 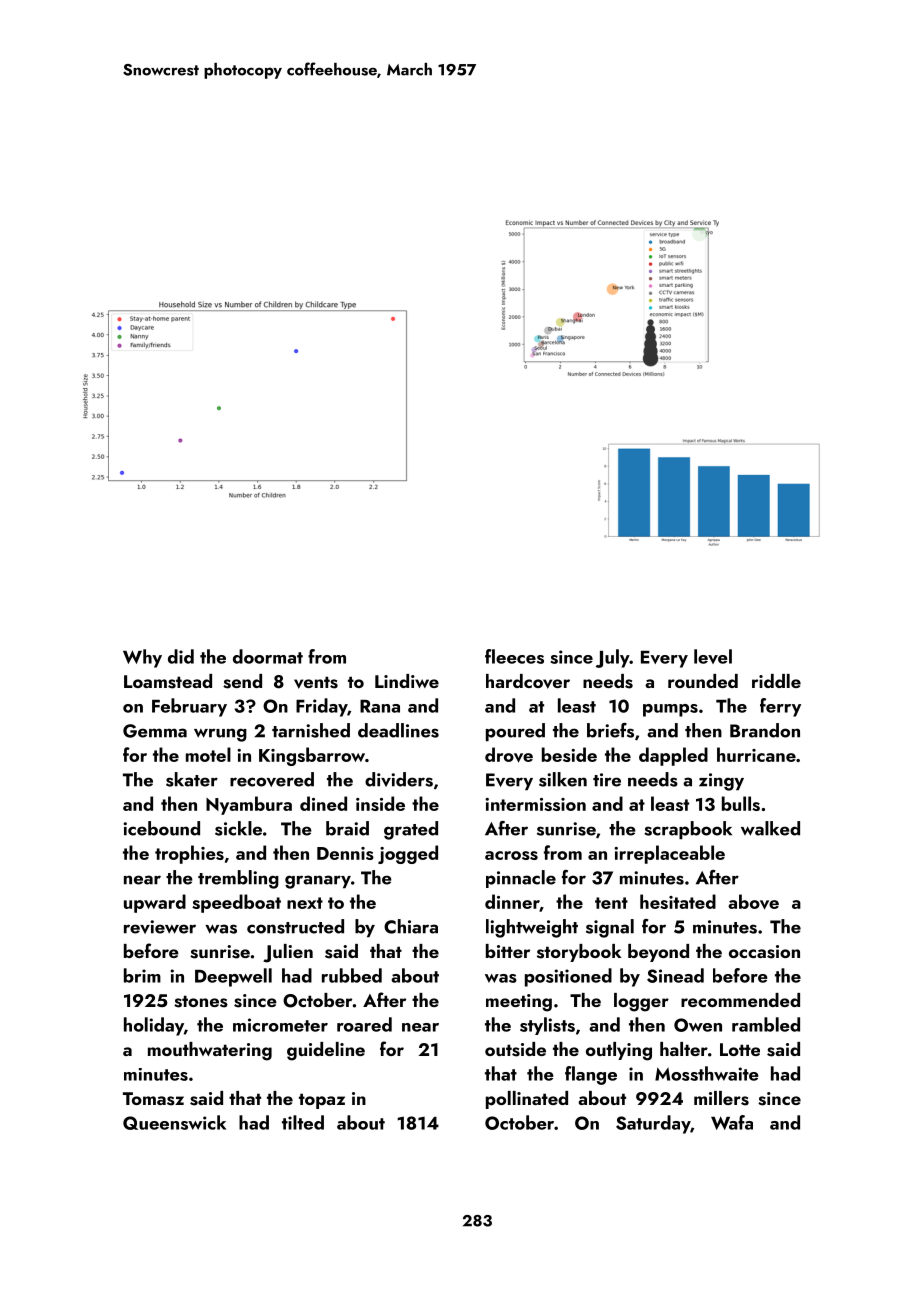 I want to click on across, so click(x=511, y=855).
